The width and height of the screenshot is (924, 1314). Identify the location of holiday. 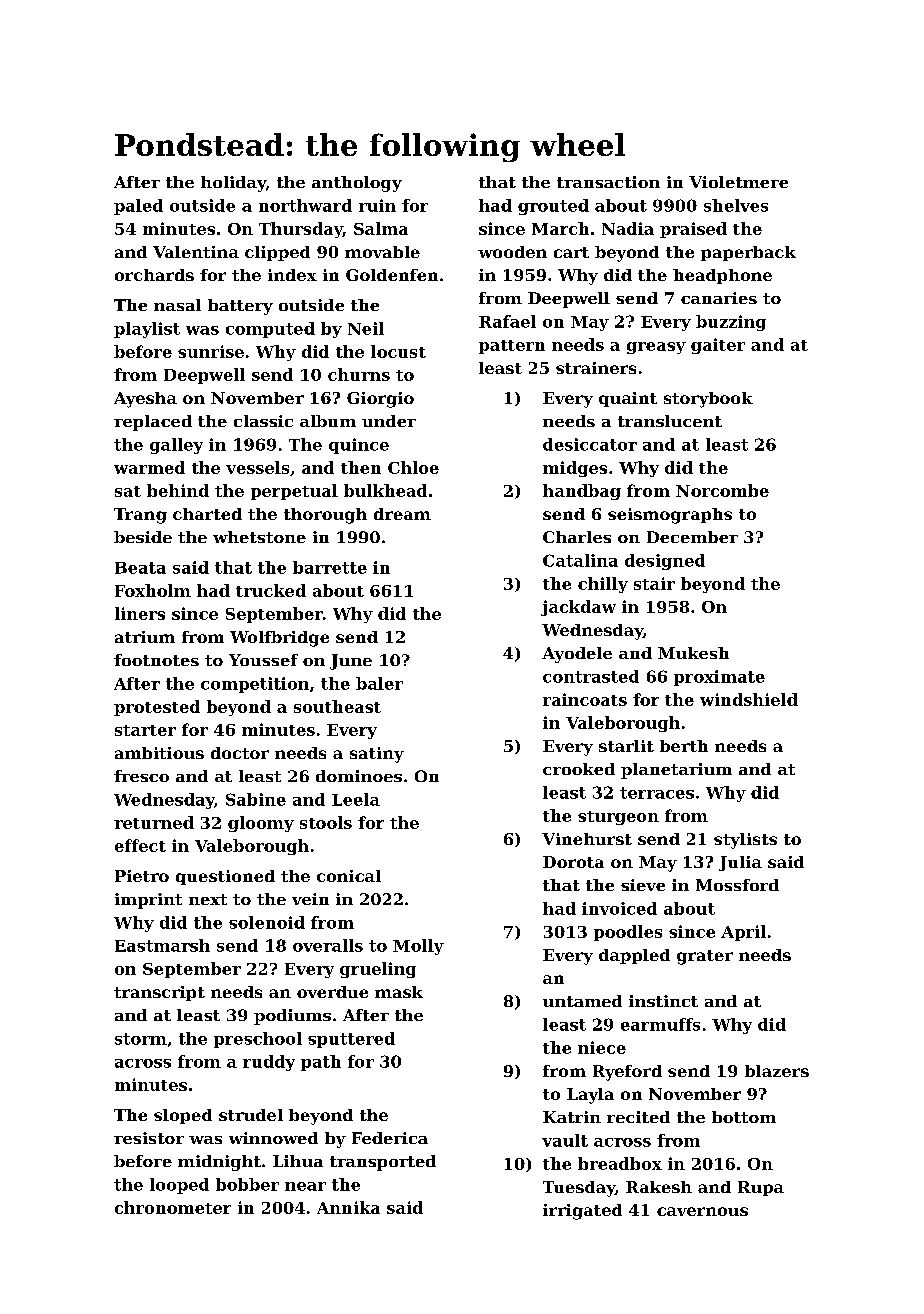
(233, 184).
